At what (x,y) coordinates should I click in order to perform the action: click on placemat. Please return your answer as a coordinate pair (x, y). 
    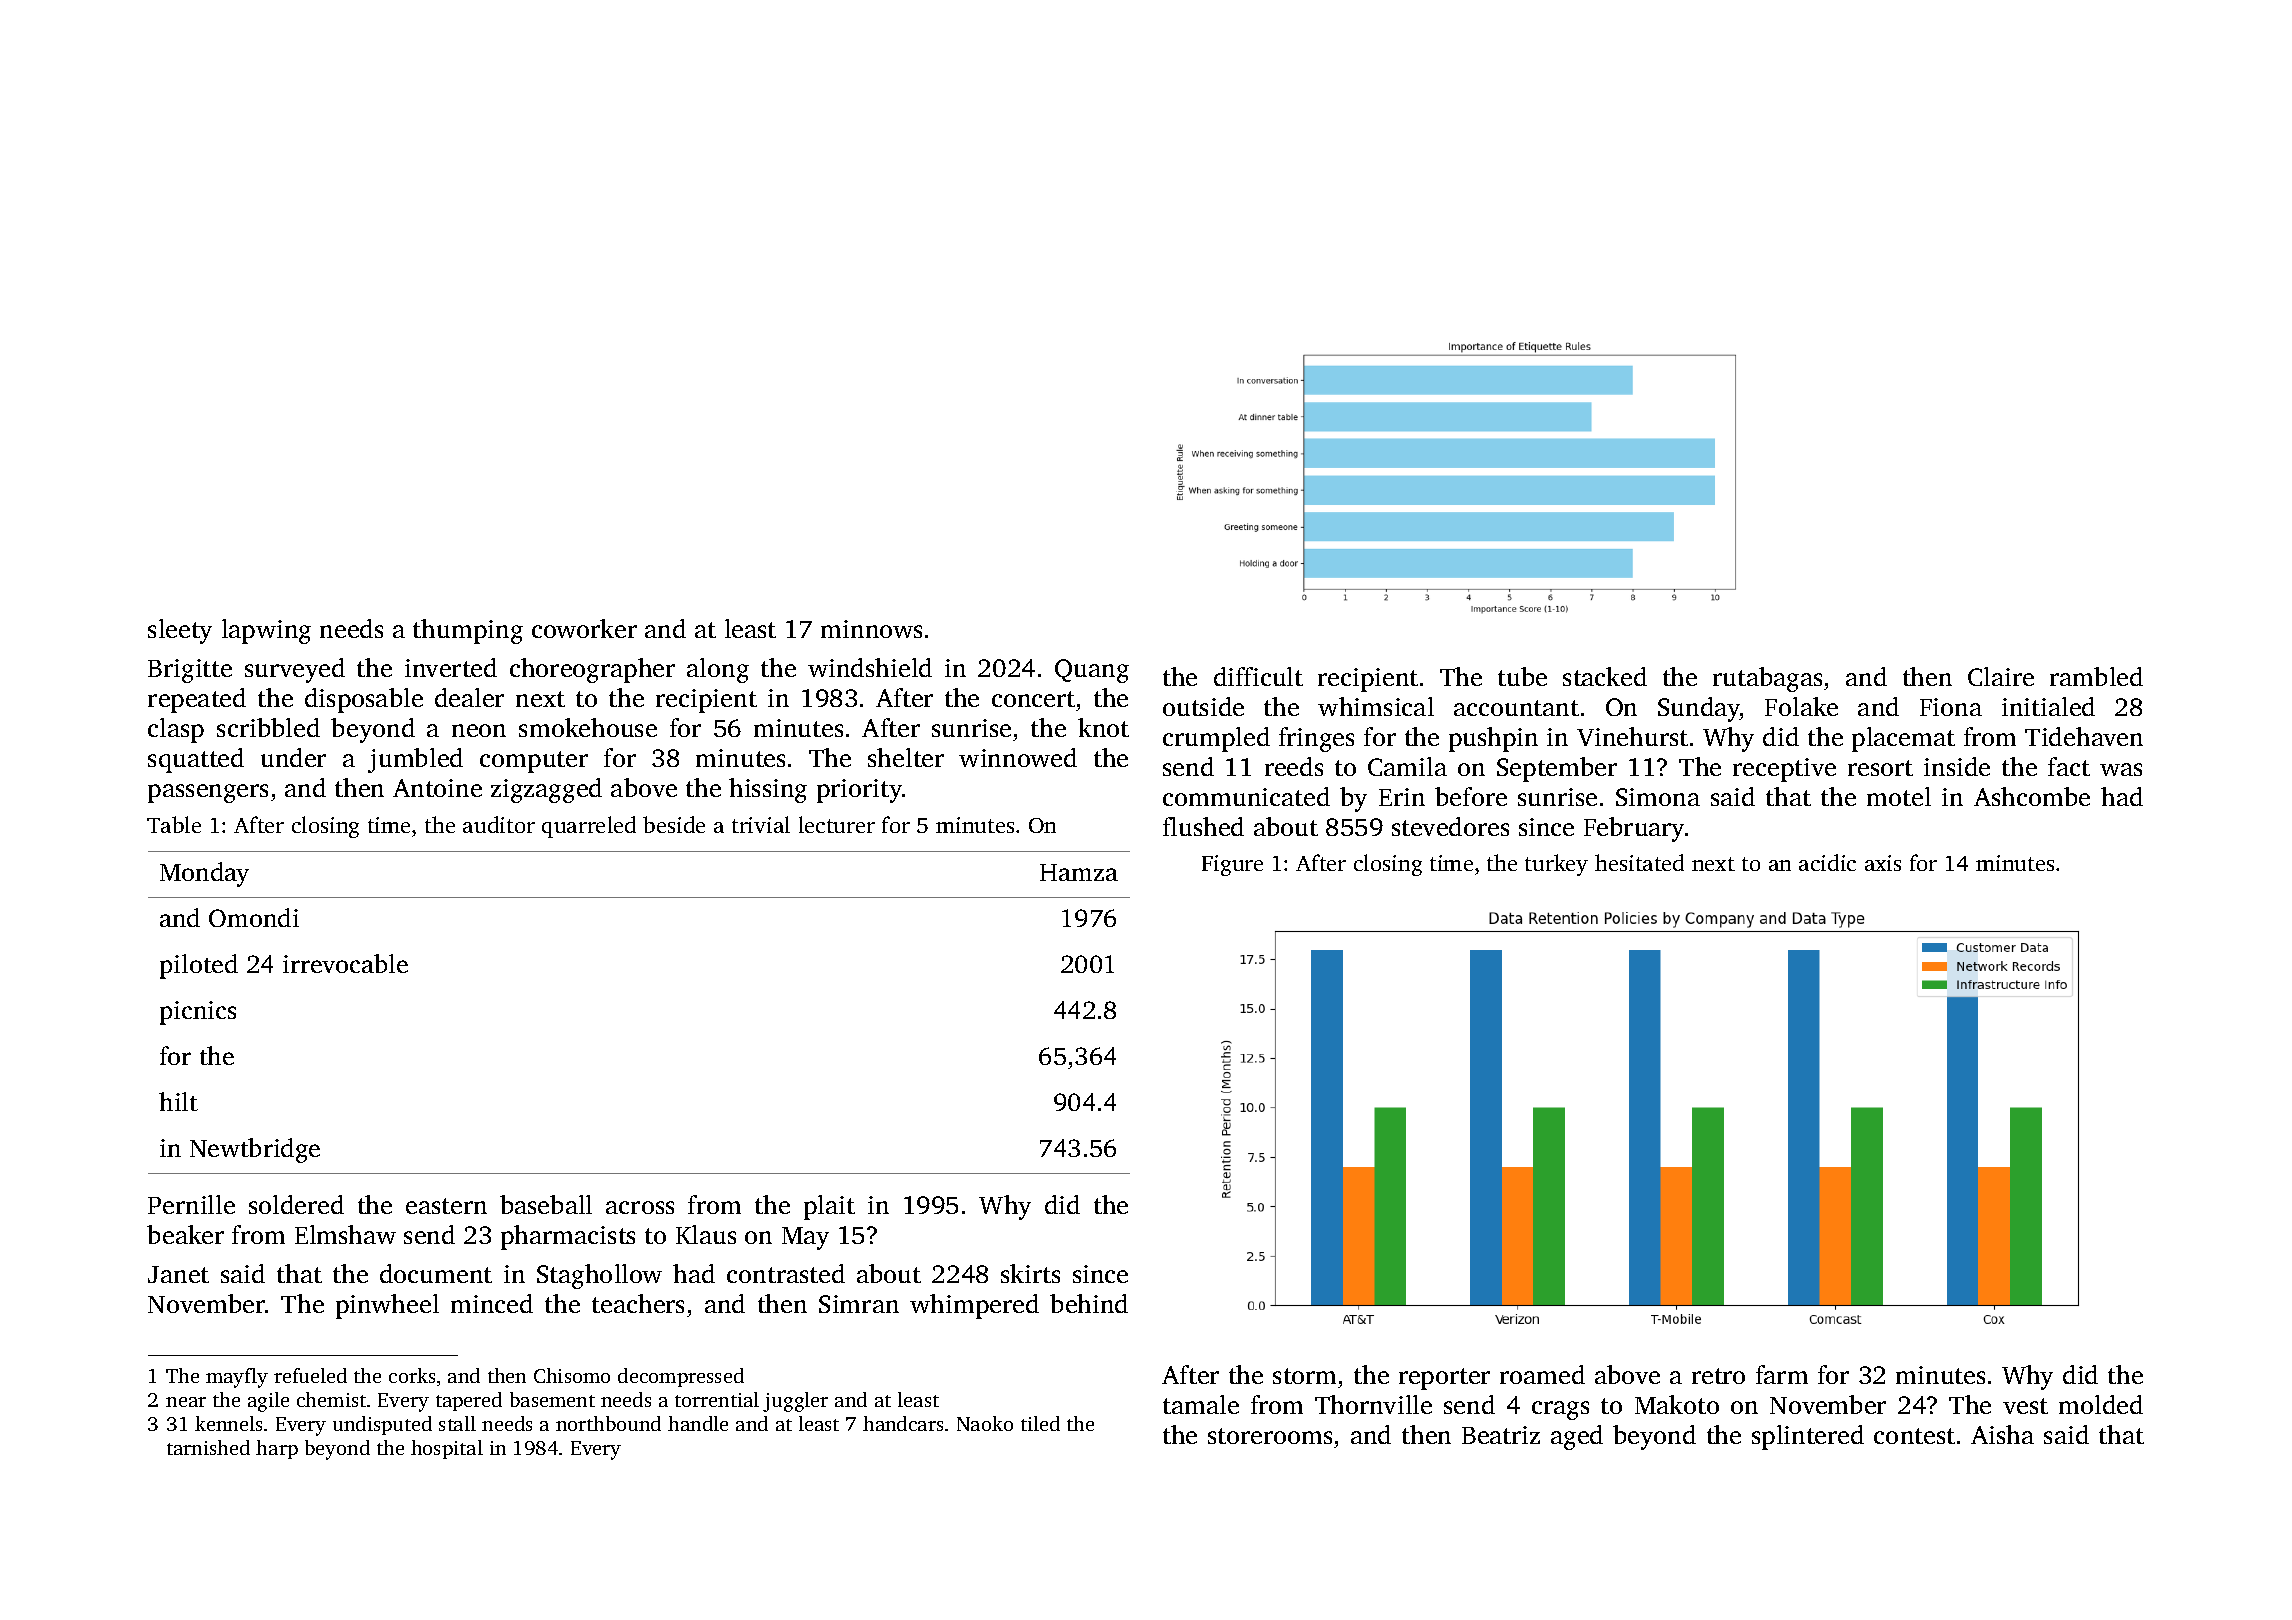
    Looking at the image, I should click on (1903, 739).
